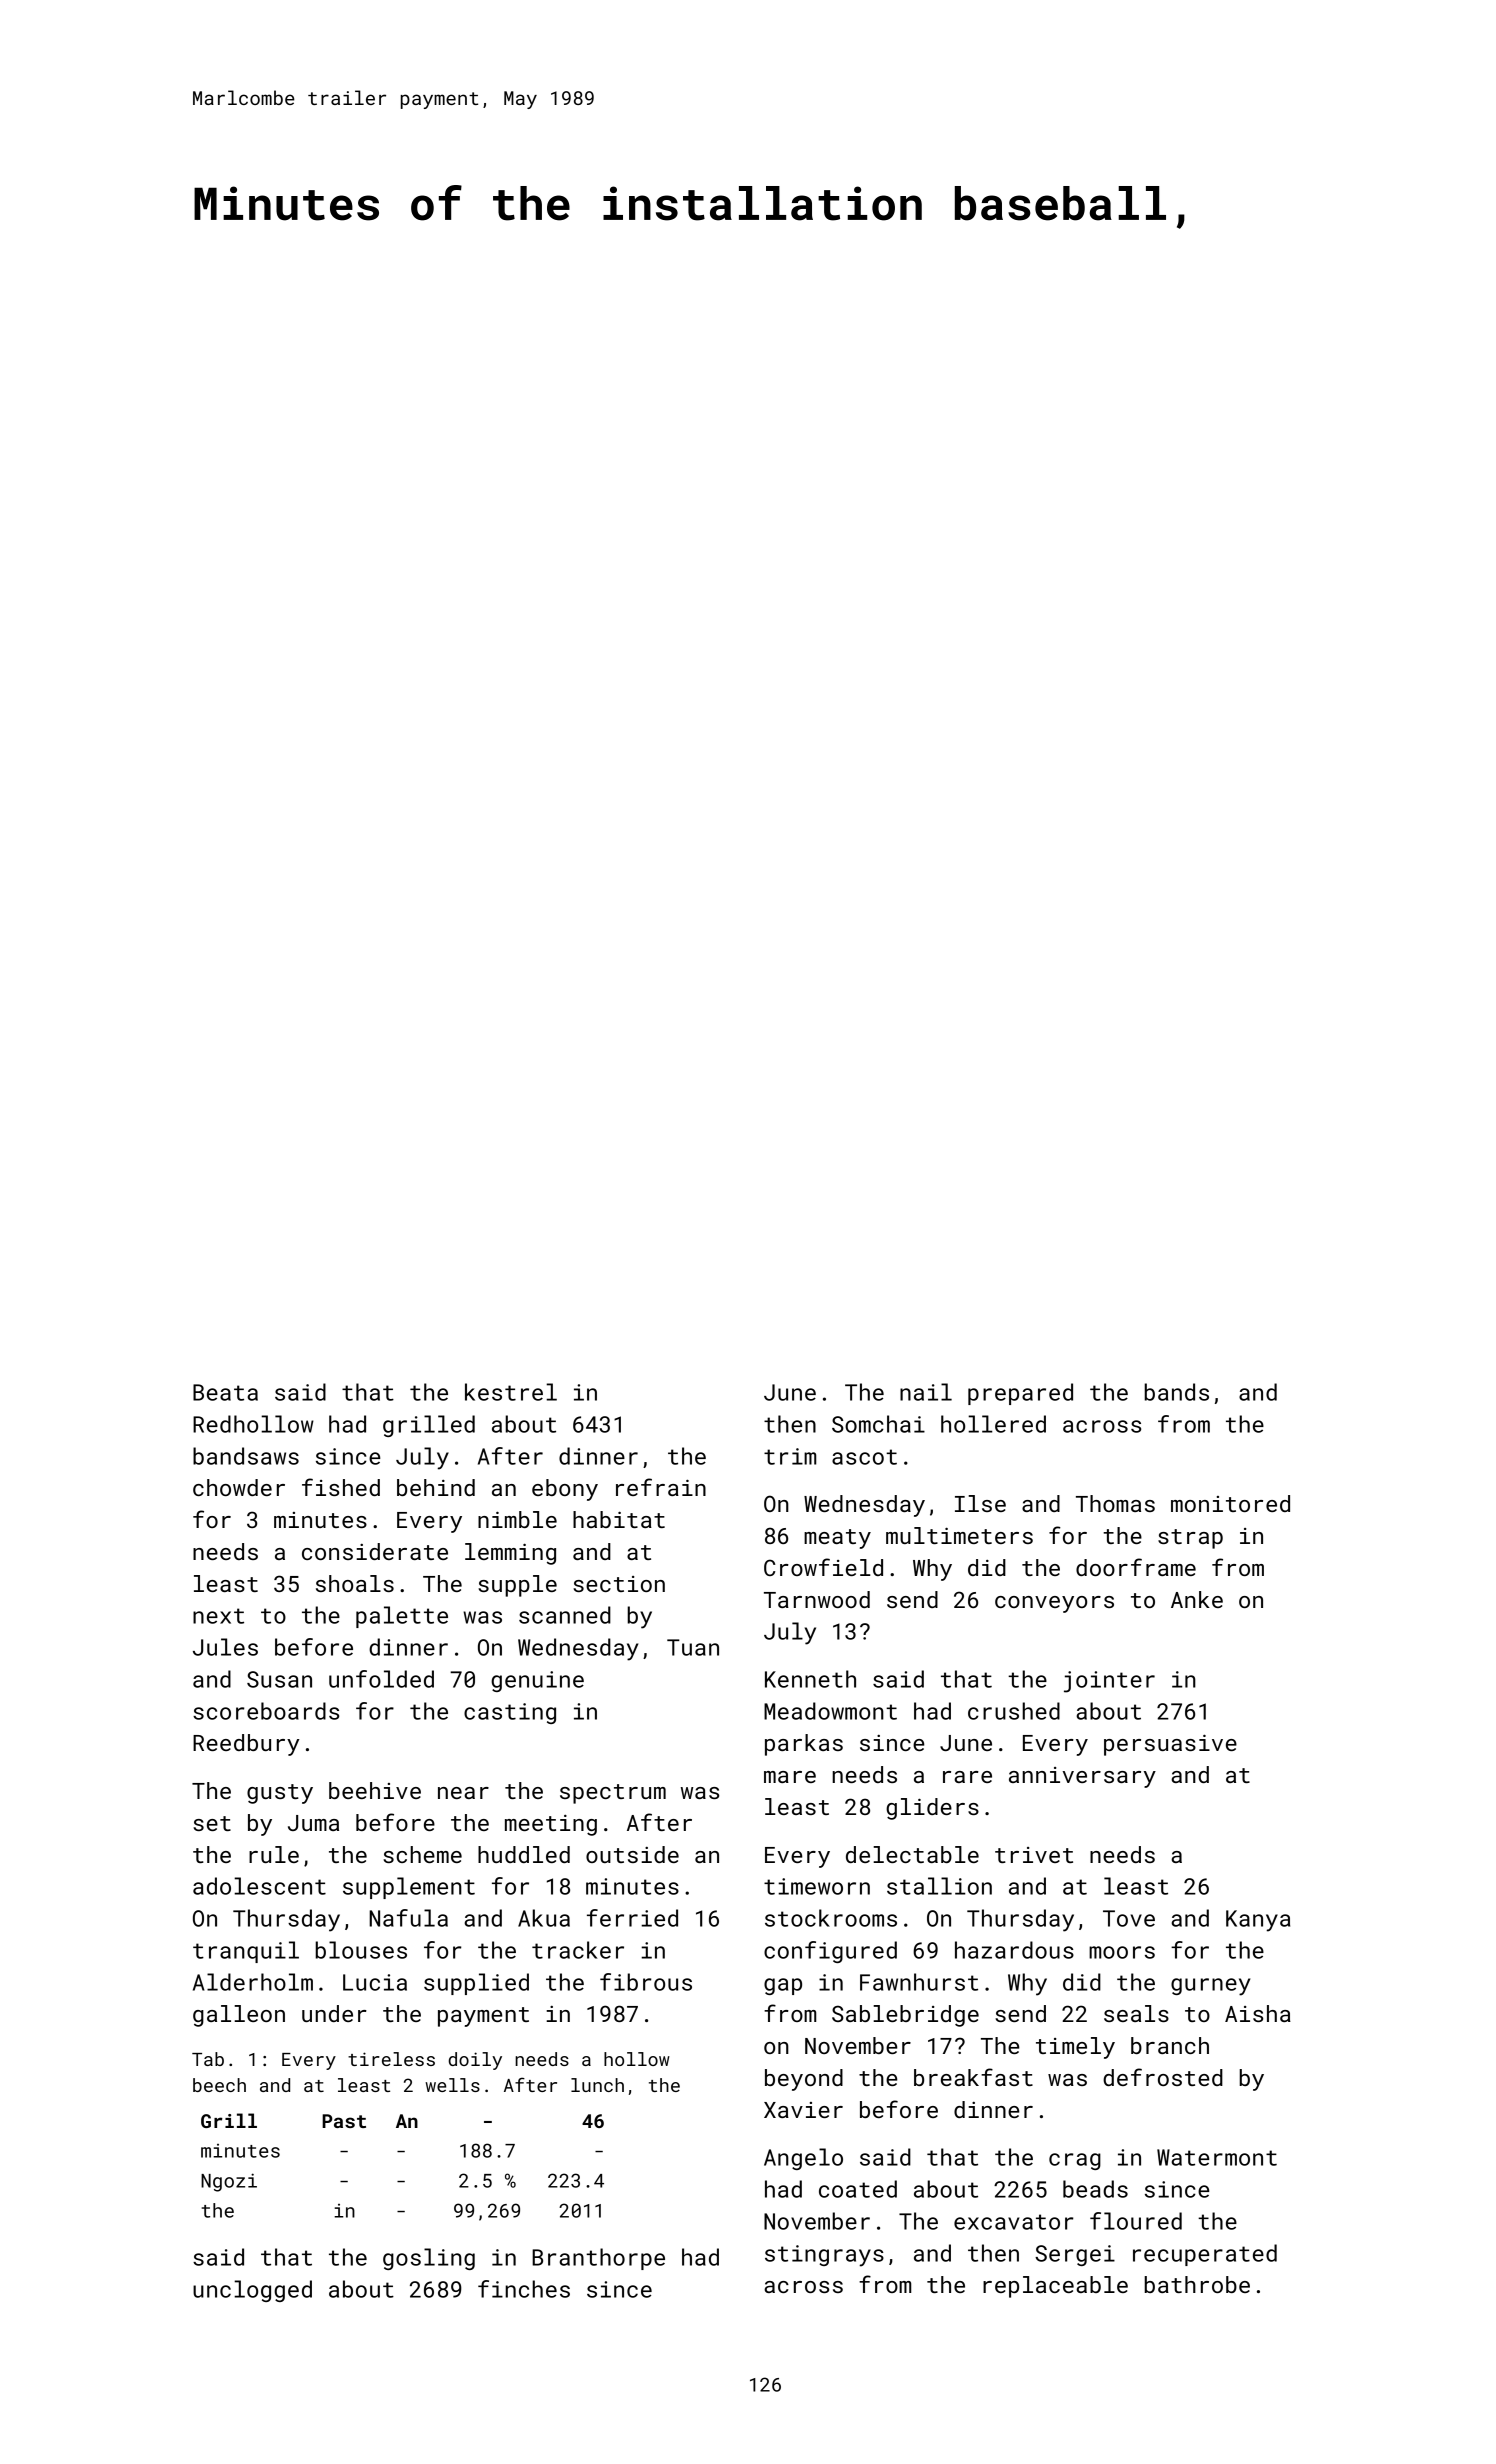 The width and height of the screenshot is (1496, 2464). Describe the element at coordinates (375, 1790) in the screenshot. I see `beehive` at that location.
